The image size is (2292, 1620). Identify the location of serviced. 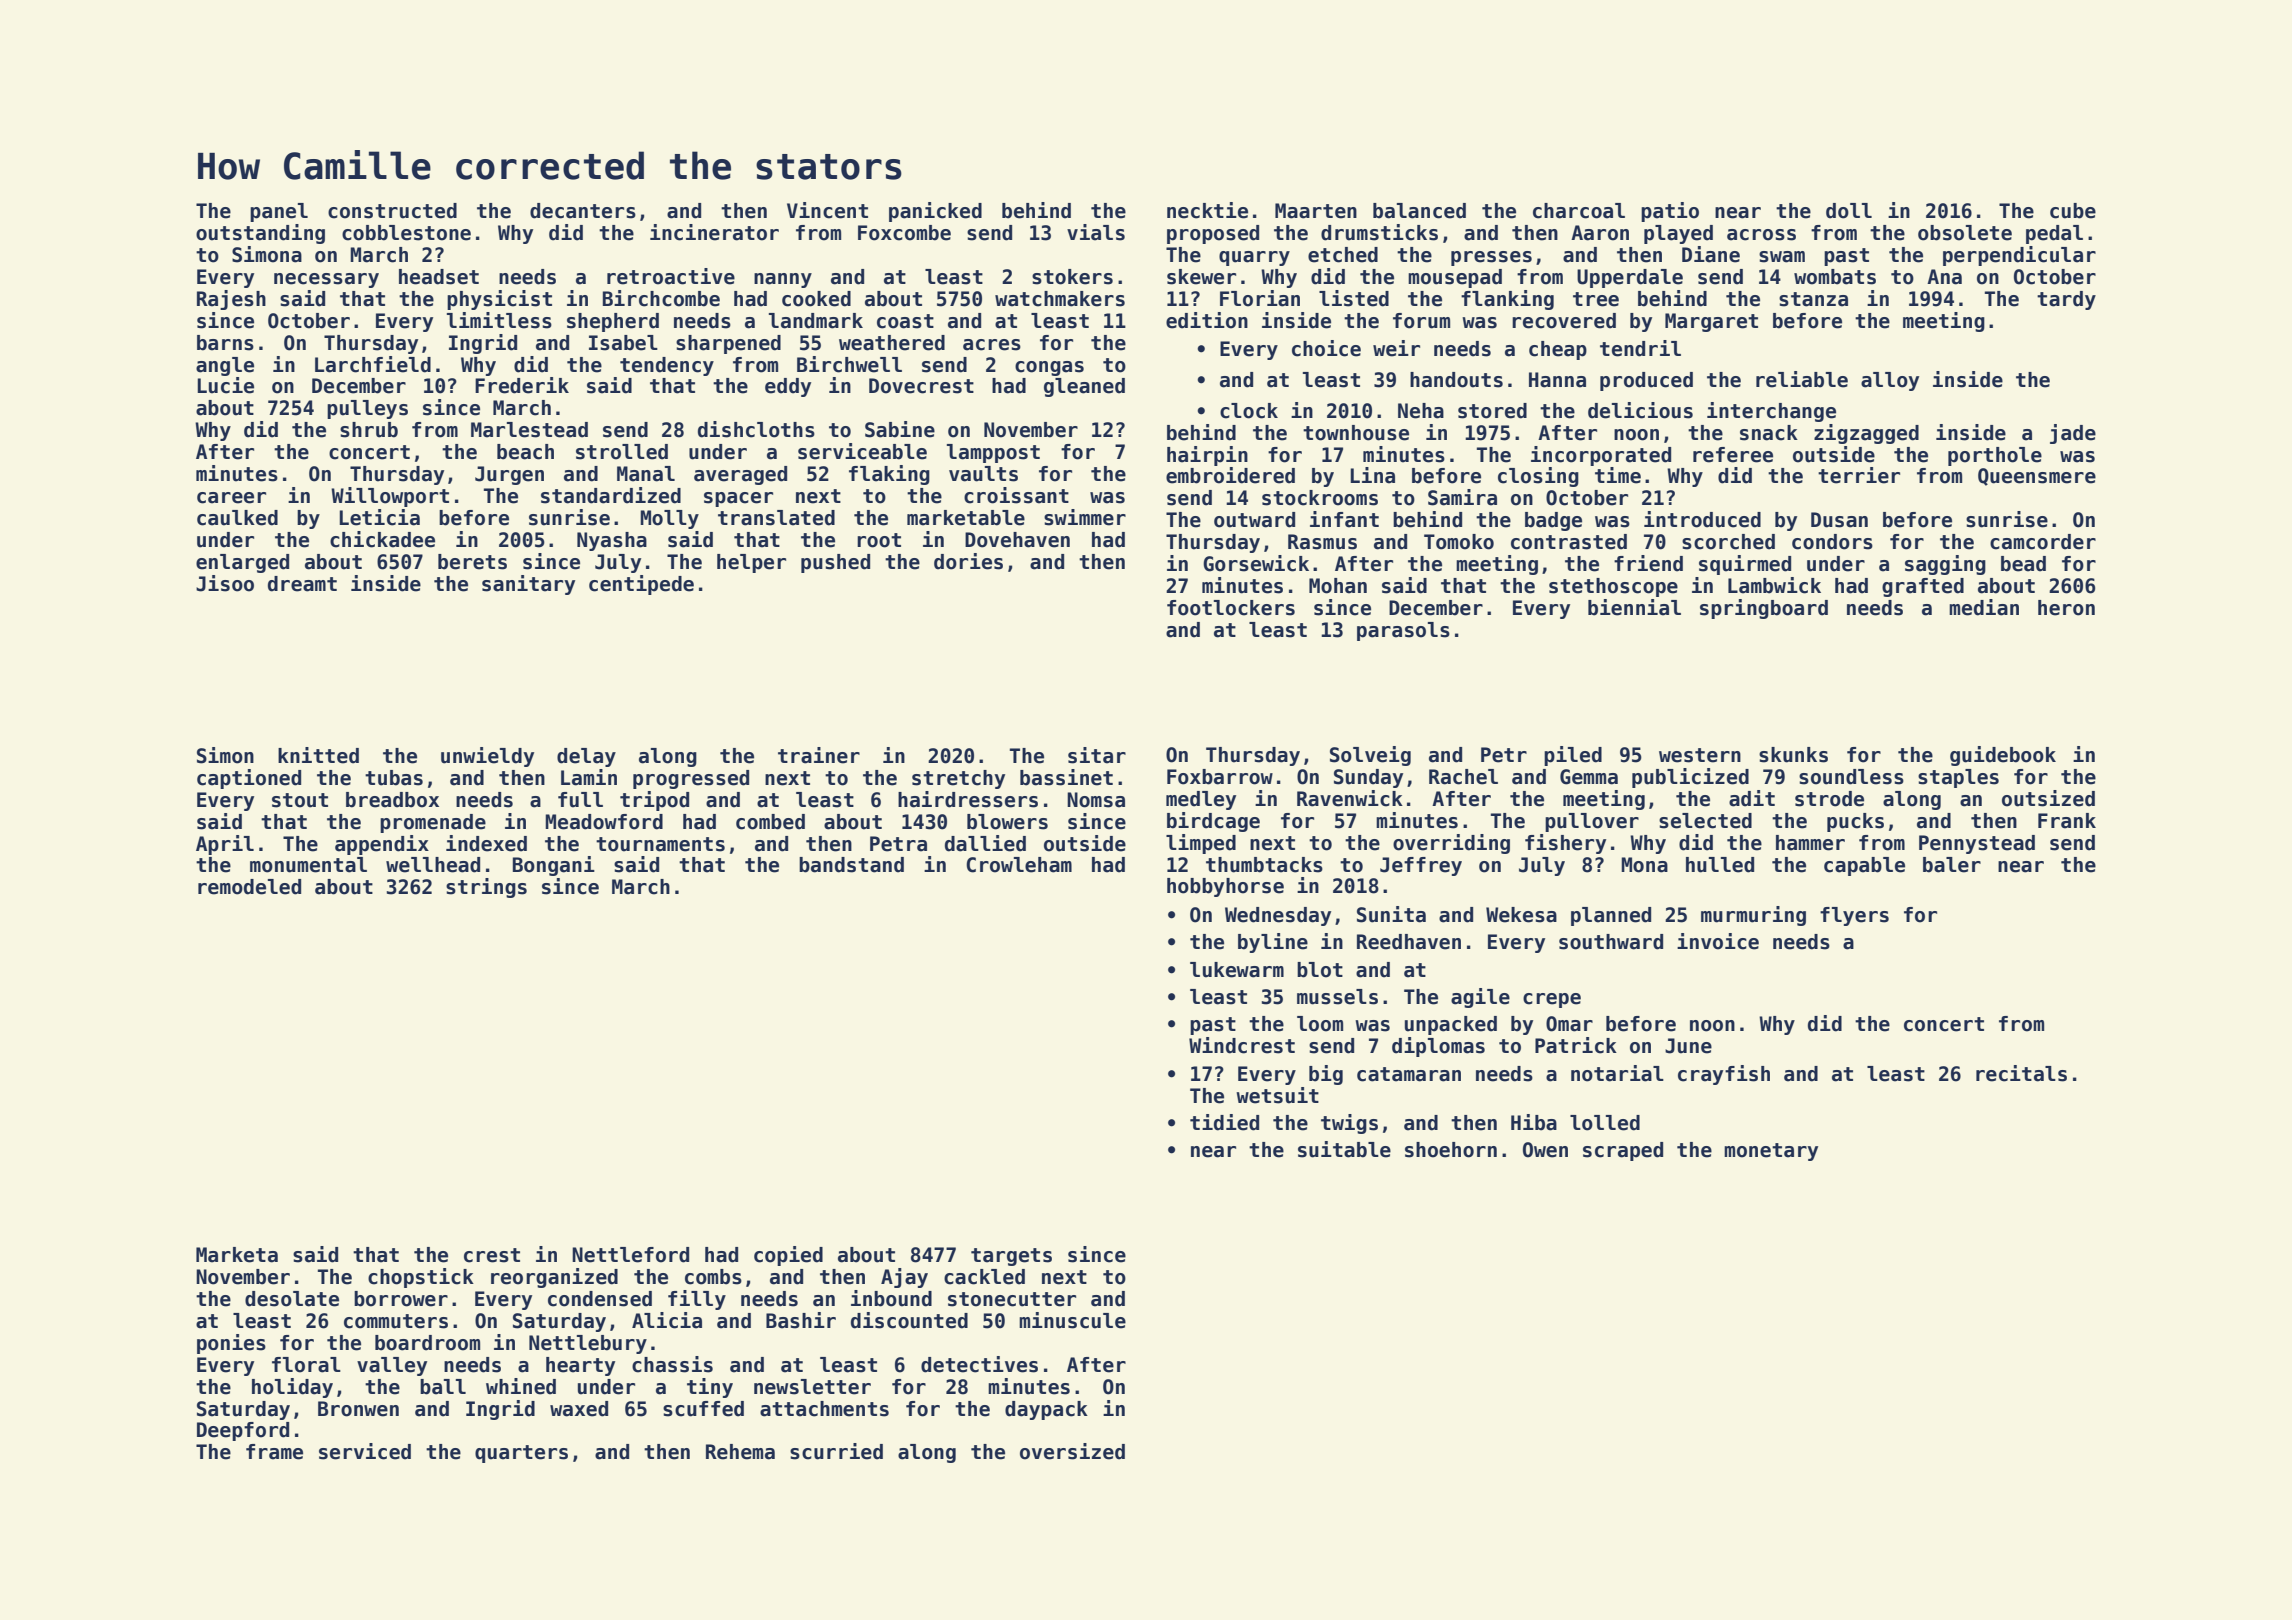
(365, 1451).
